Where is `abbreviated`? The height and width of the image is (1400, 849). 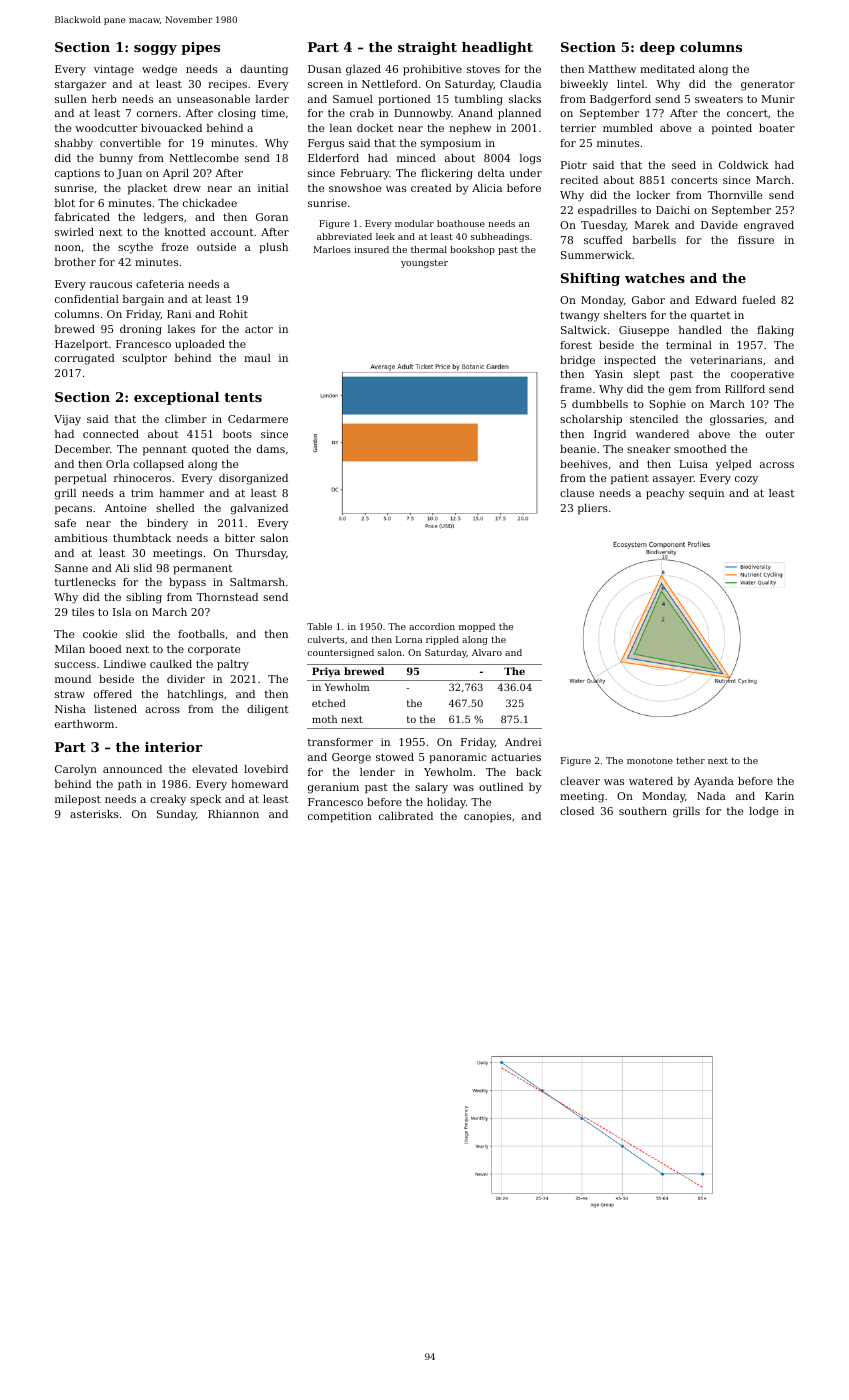 abbreviated is located at coordinates (344, 236).
